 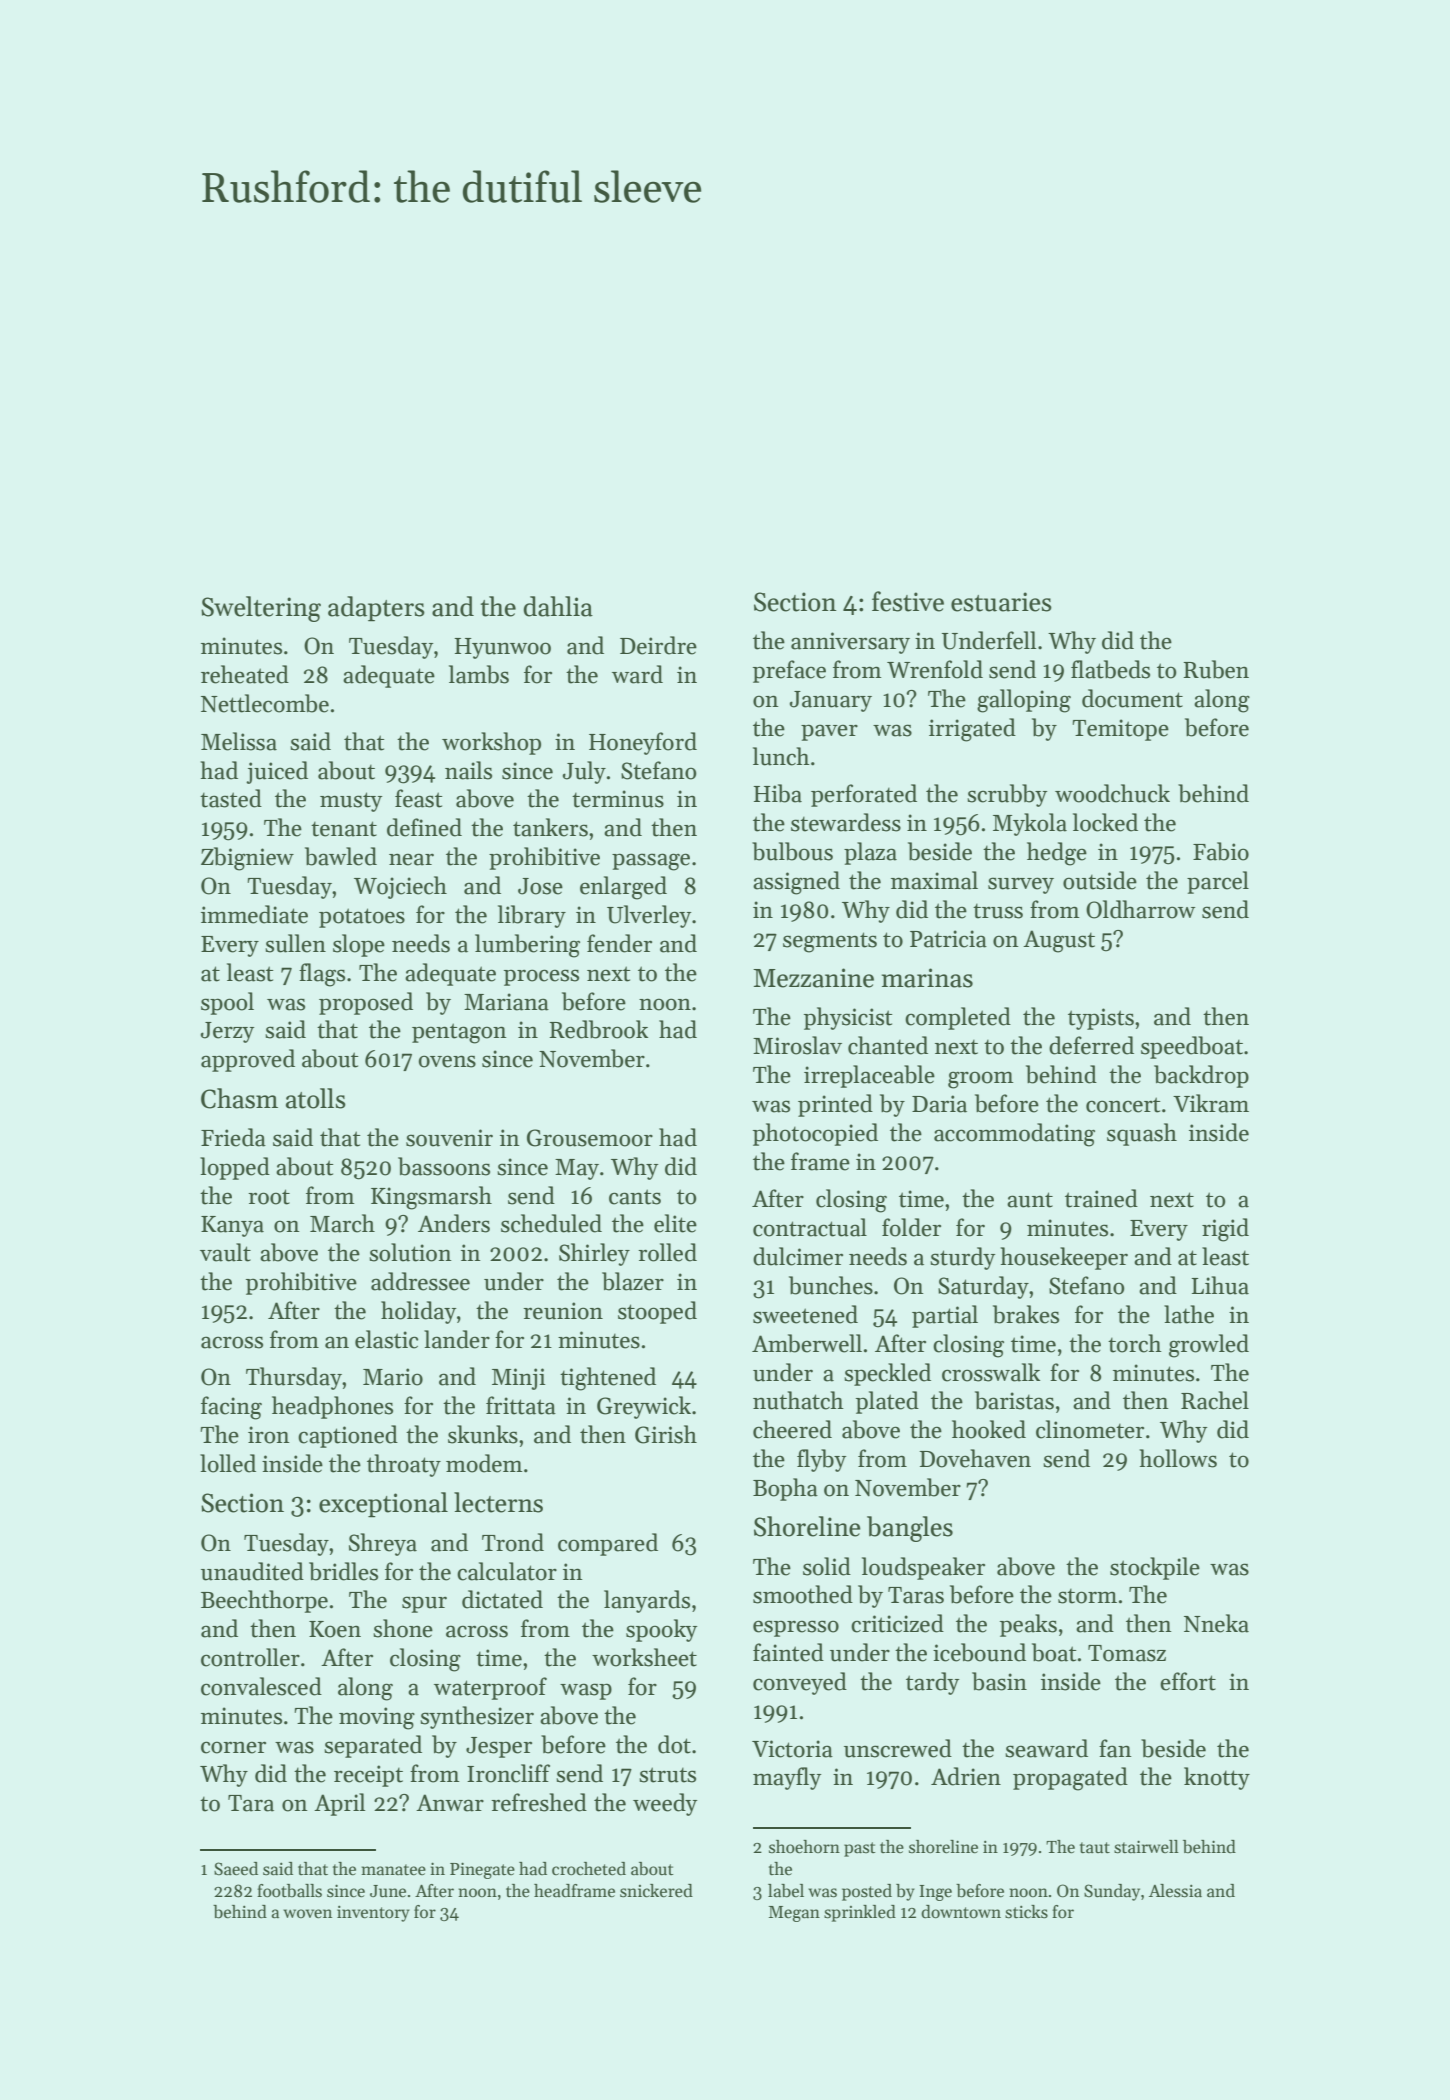 I want to click on effort, so click(x=1188, y=1681).
